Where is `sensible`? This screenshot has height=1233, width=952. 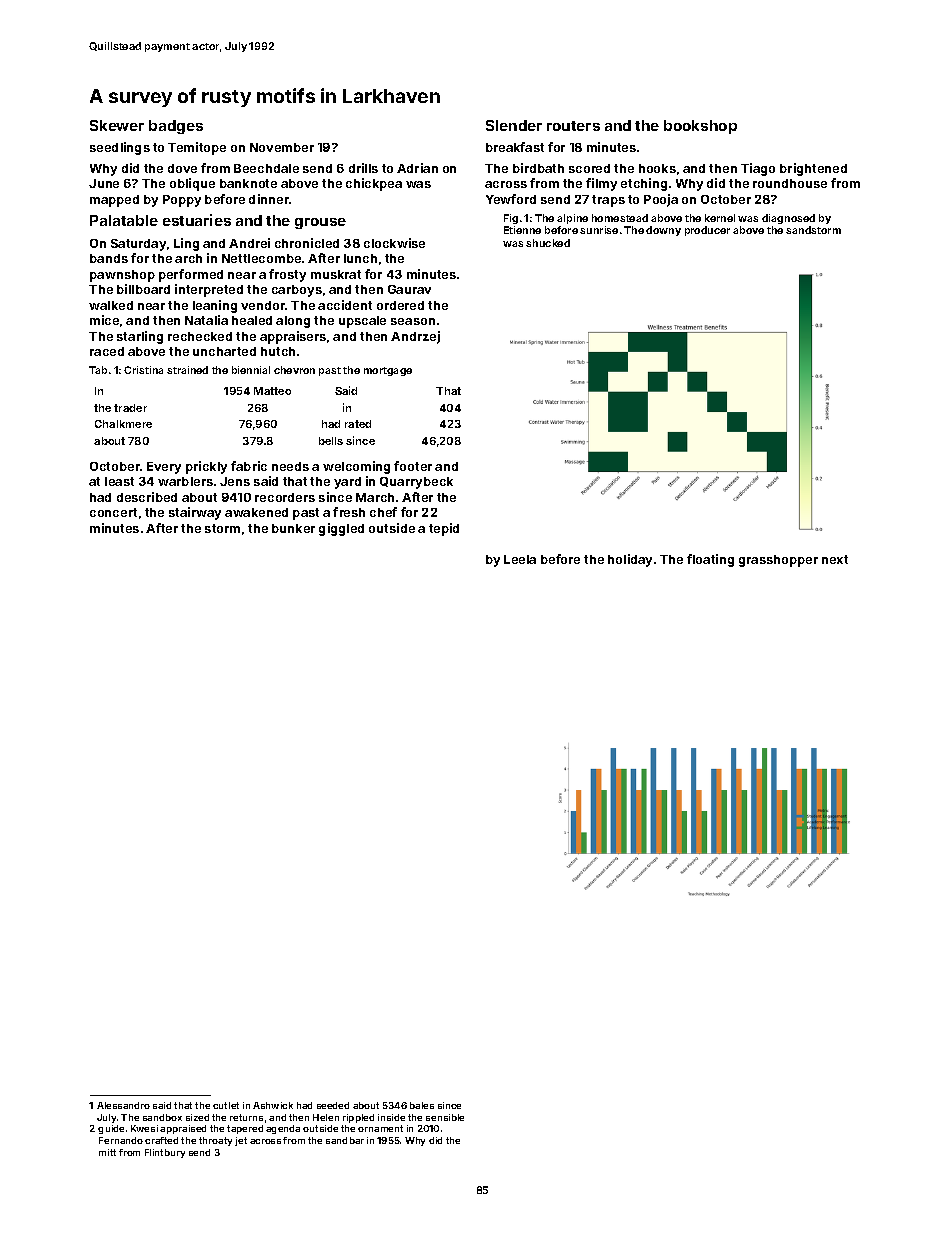 sensible is located at coordinates (445, 1117).
